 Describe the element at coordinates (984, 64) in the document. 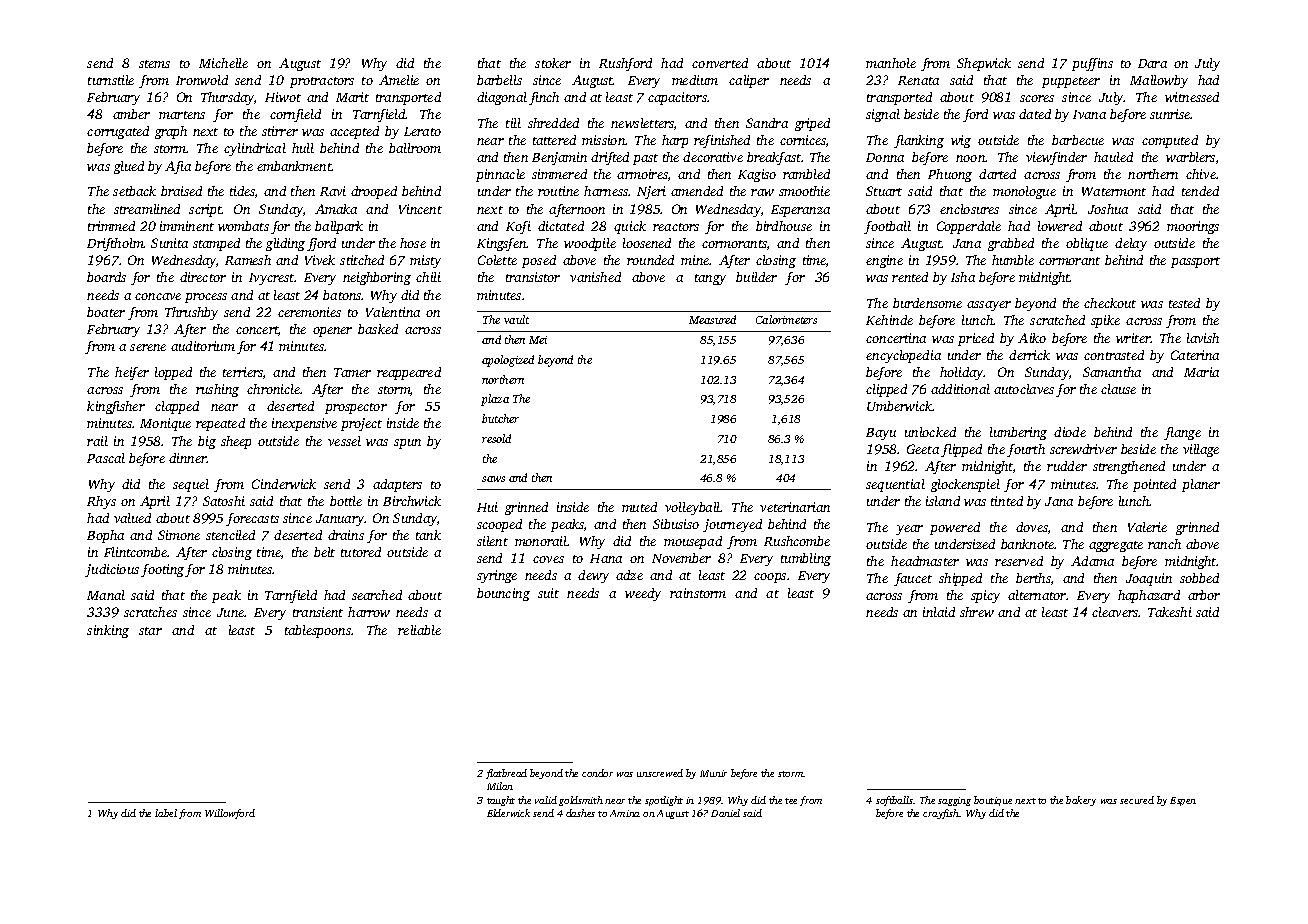

I see `Shepwick` at that location.
